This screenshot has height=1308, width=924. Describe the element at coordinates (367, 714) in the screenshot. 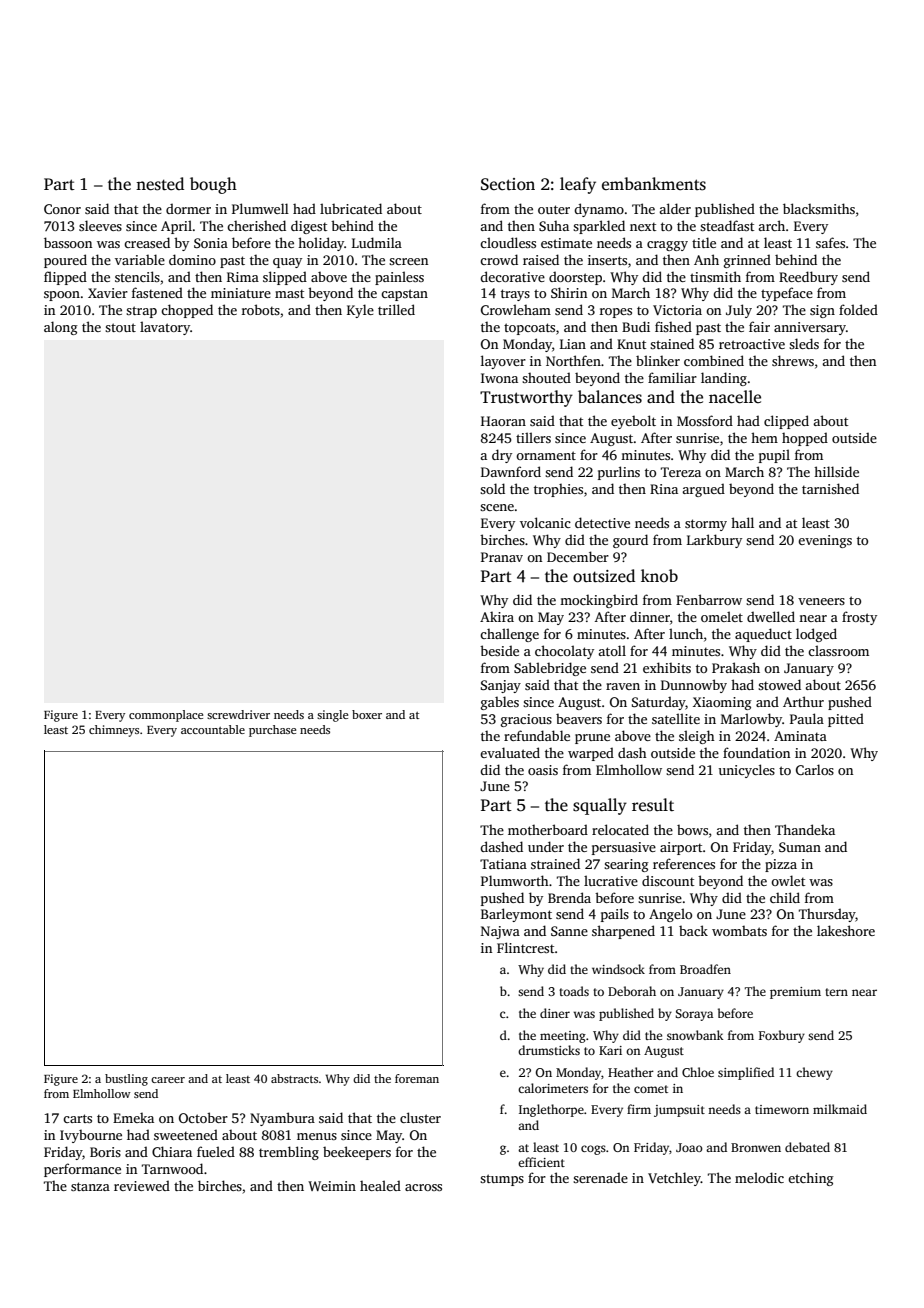

I see `boxer` at that location.
